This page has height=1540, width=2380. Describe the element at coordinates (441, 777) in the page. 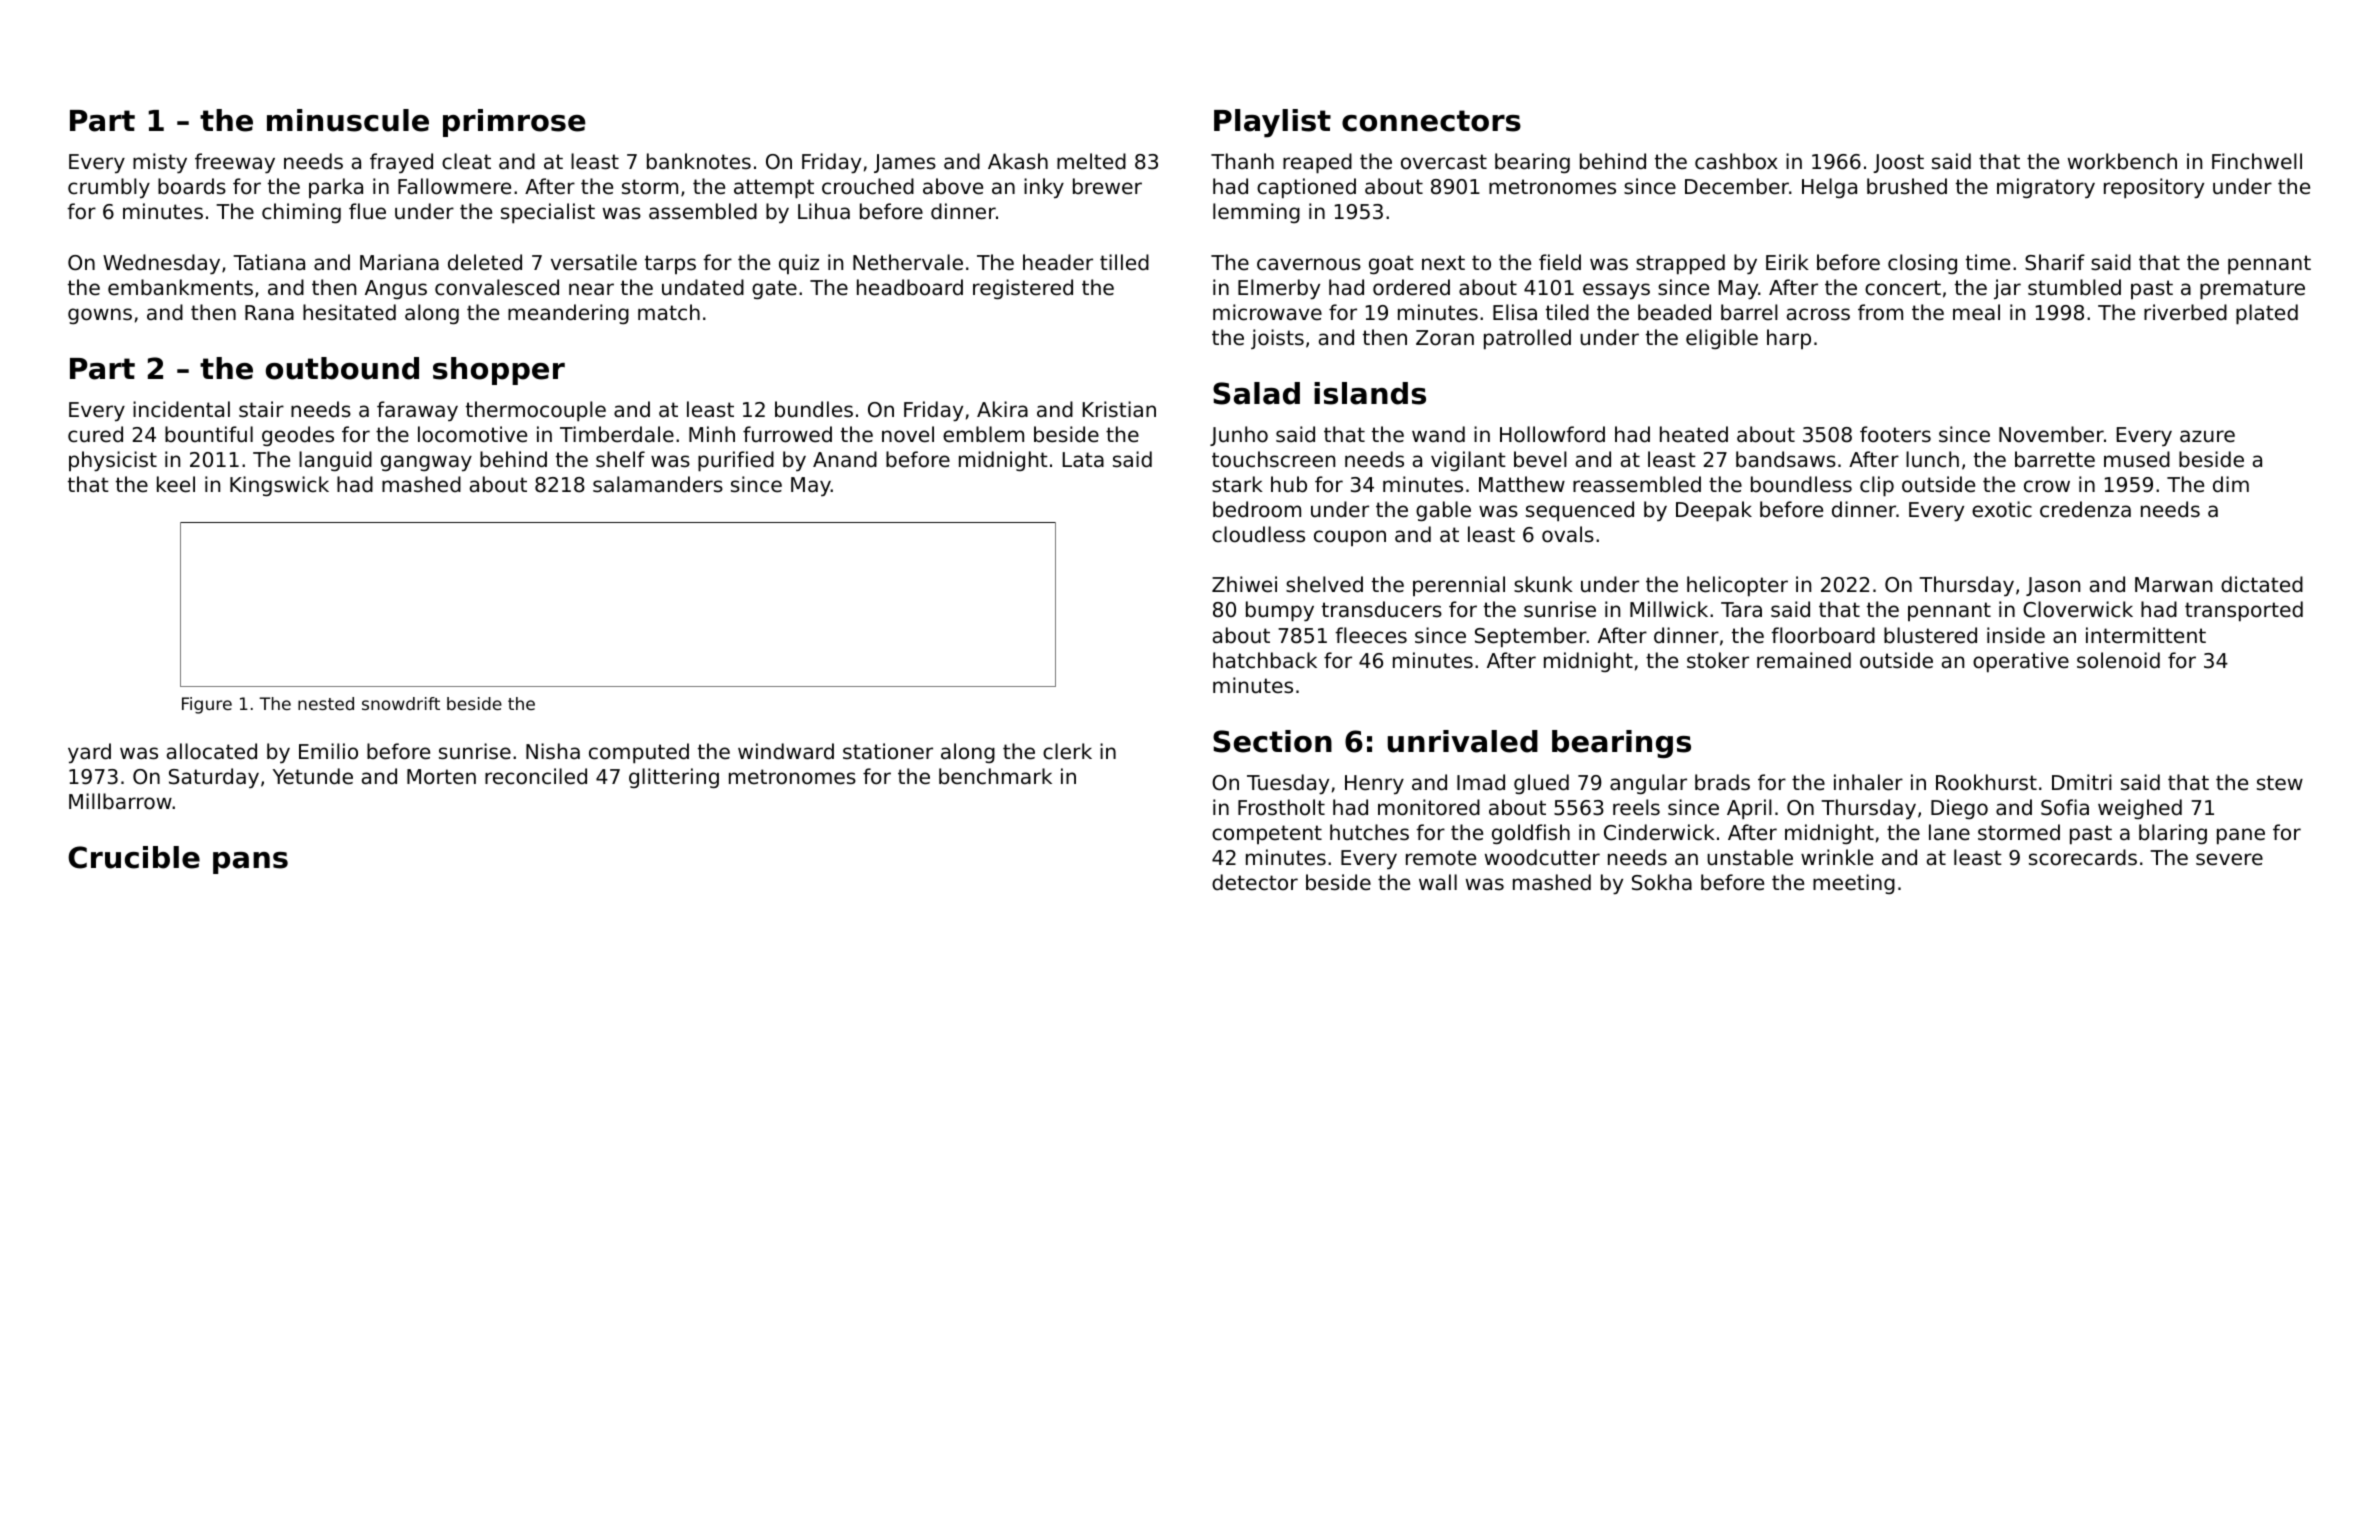

I see `Morten` at that location.
